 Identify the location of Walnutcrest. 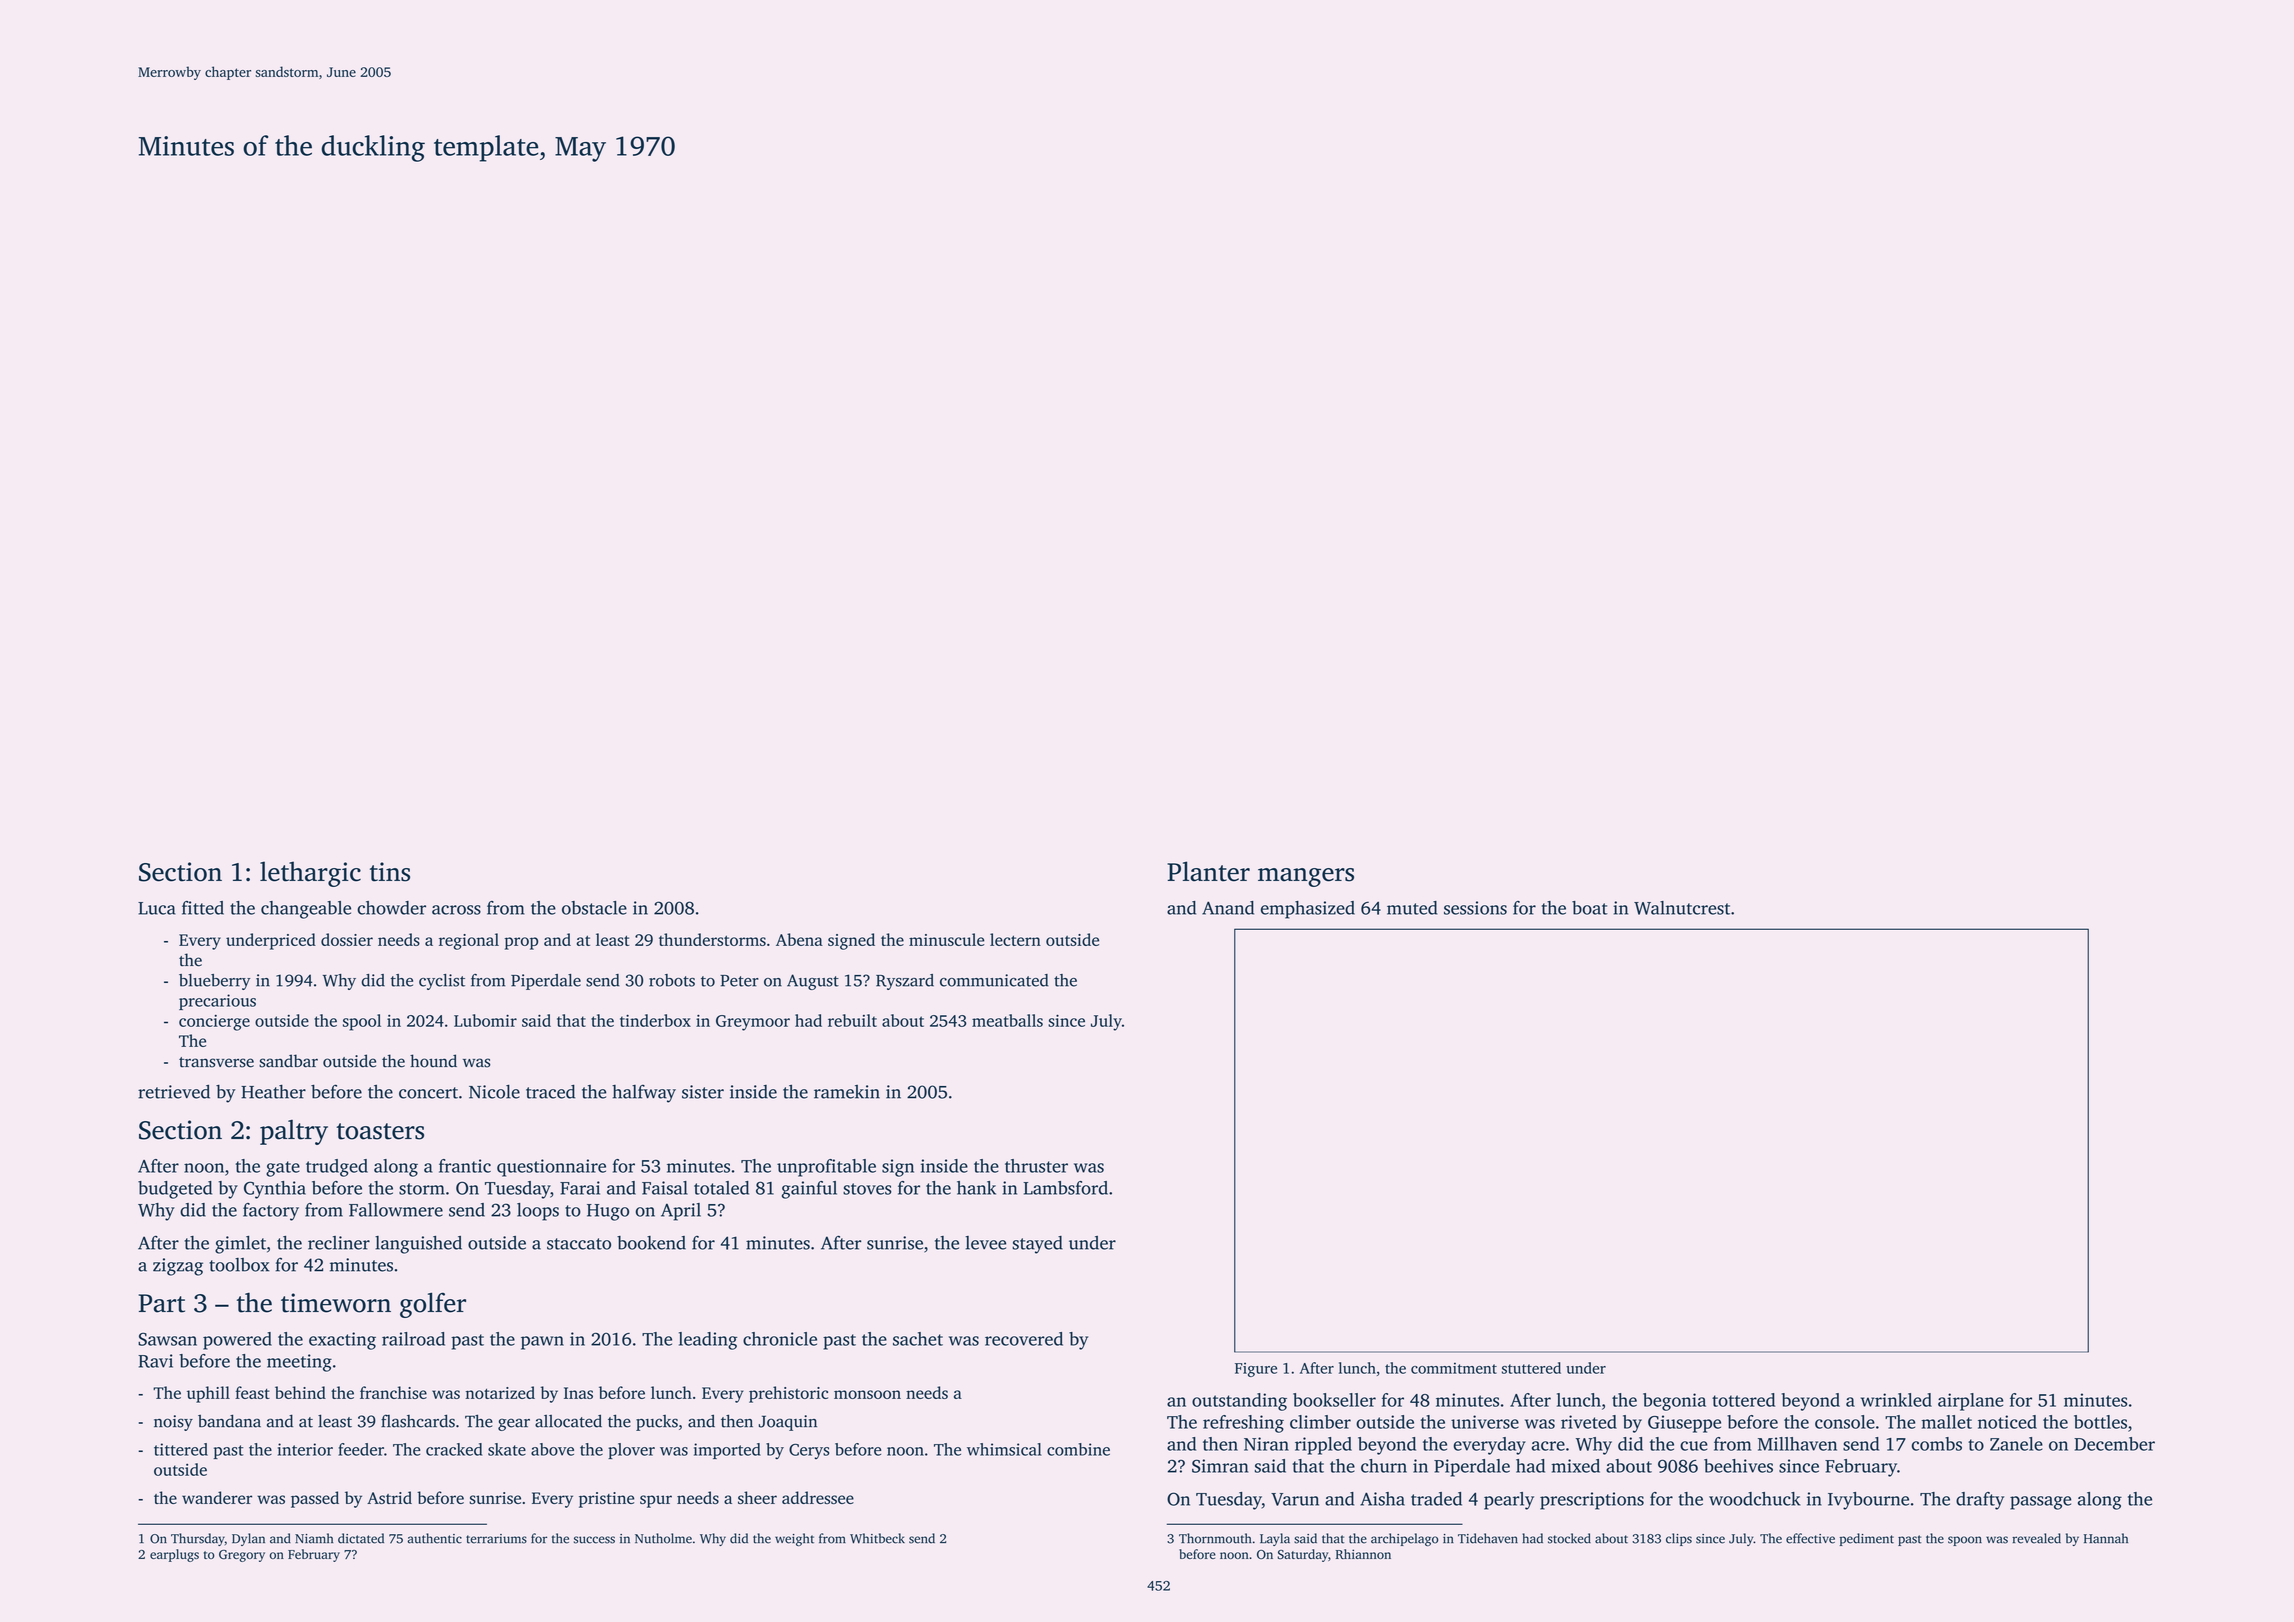
(1682, 908).
